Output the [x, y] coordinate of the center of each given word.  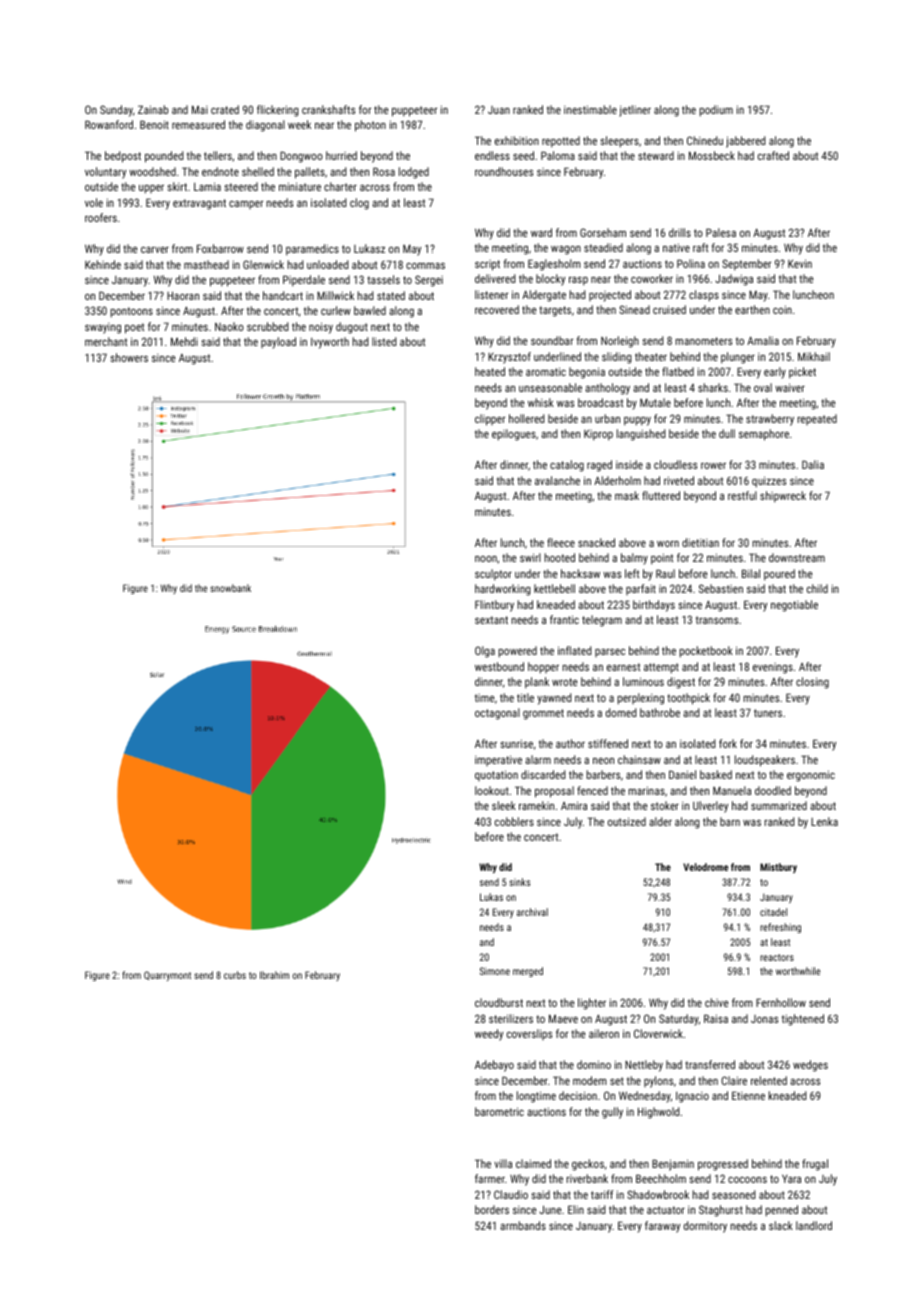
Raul [665, 573]
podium [716, 111]
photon [370, 126]
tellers [218, 155]
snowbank [230, 588]
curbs [235, 975]
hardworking [502, 590]
